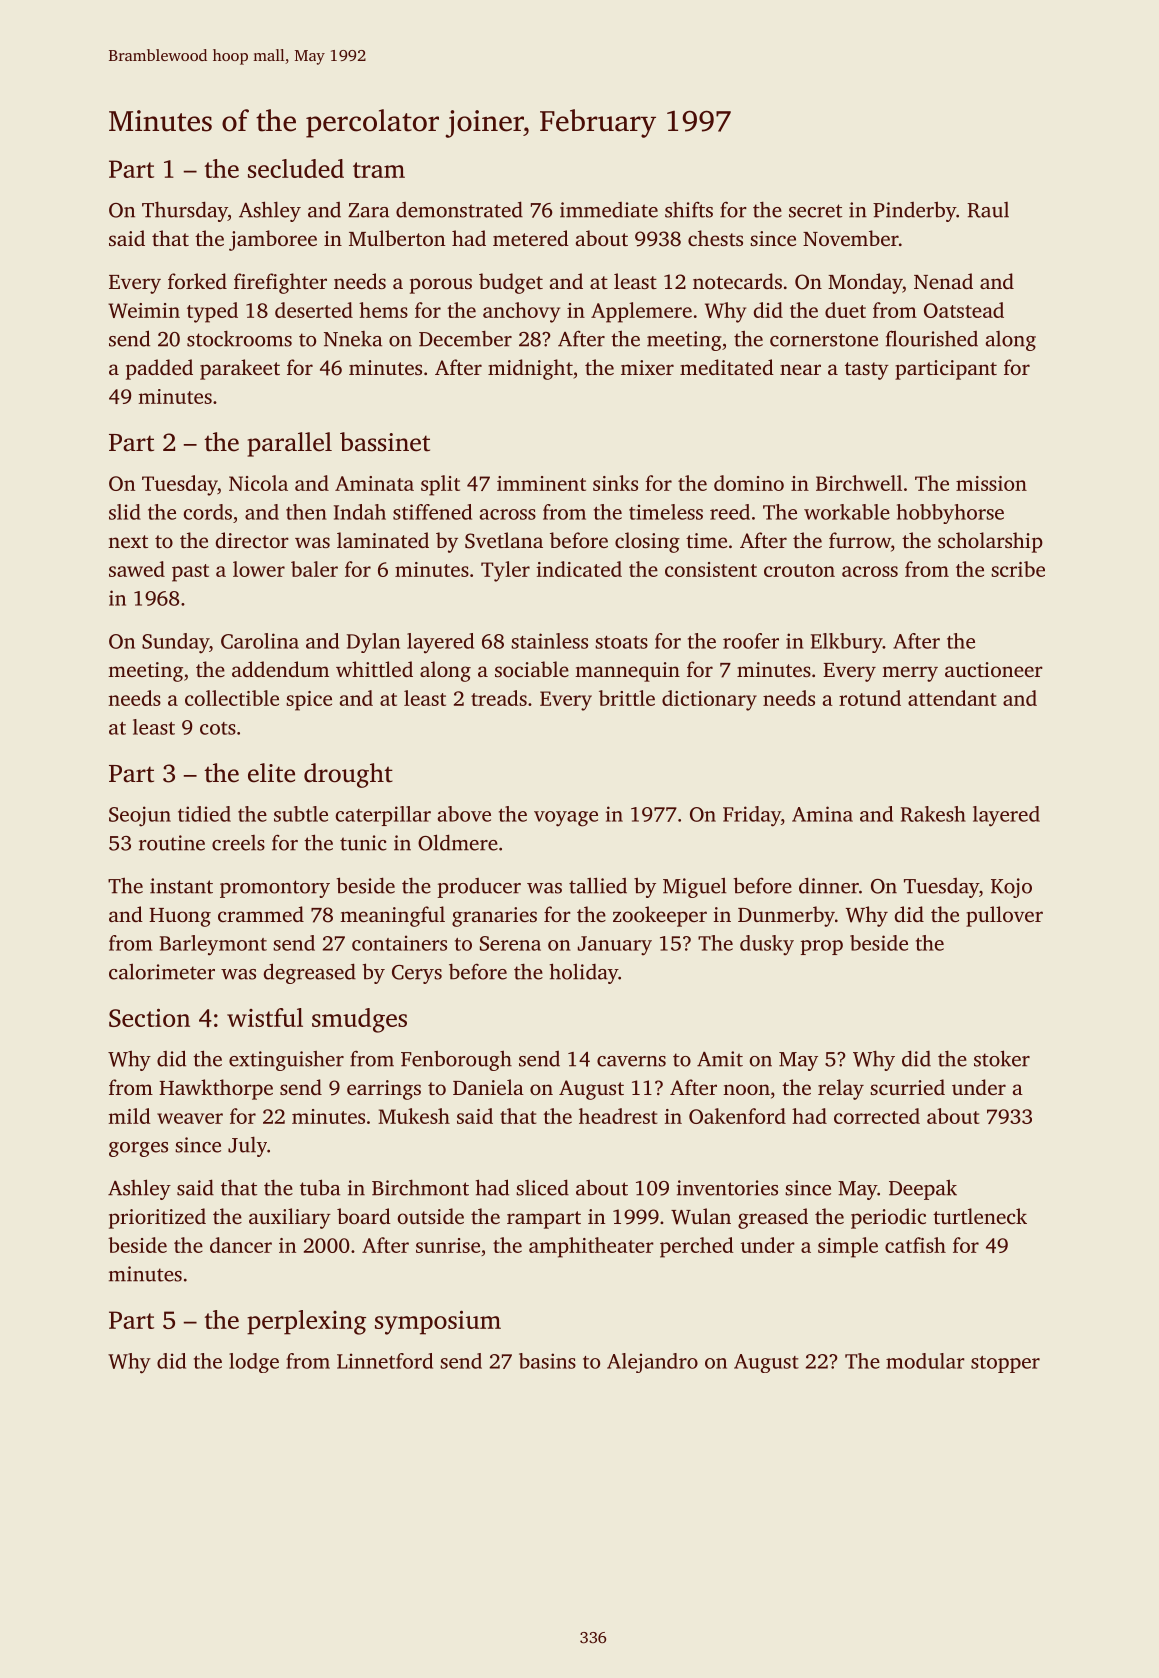 The image size is (1159, 1678). Describe the element at coordinates (720, 1059) in the document. I see `Amit` at that location.
